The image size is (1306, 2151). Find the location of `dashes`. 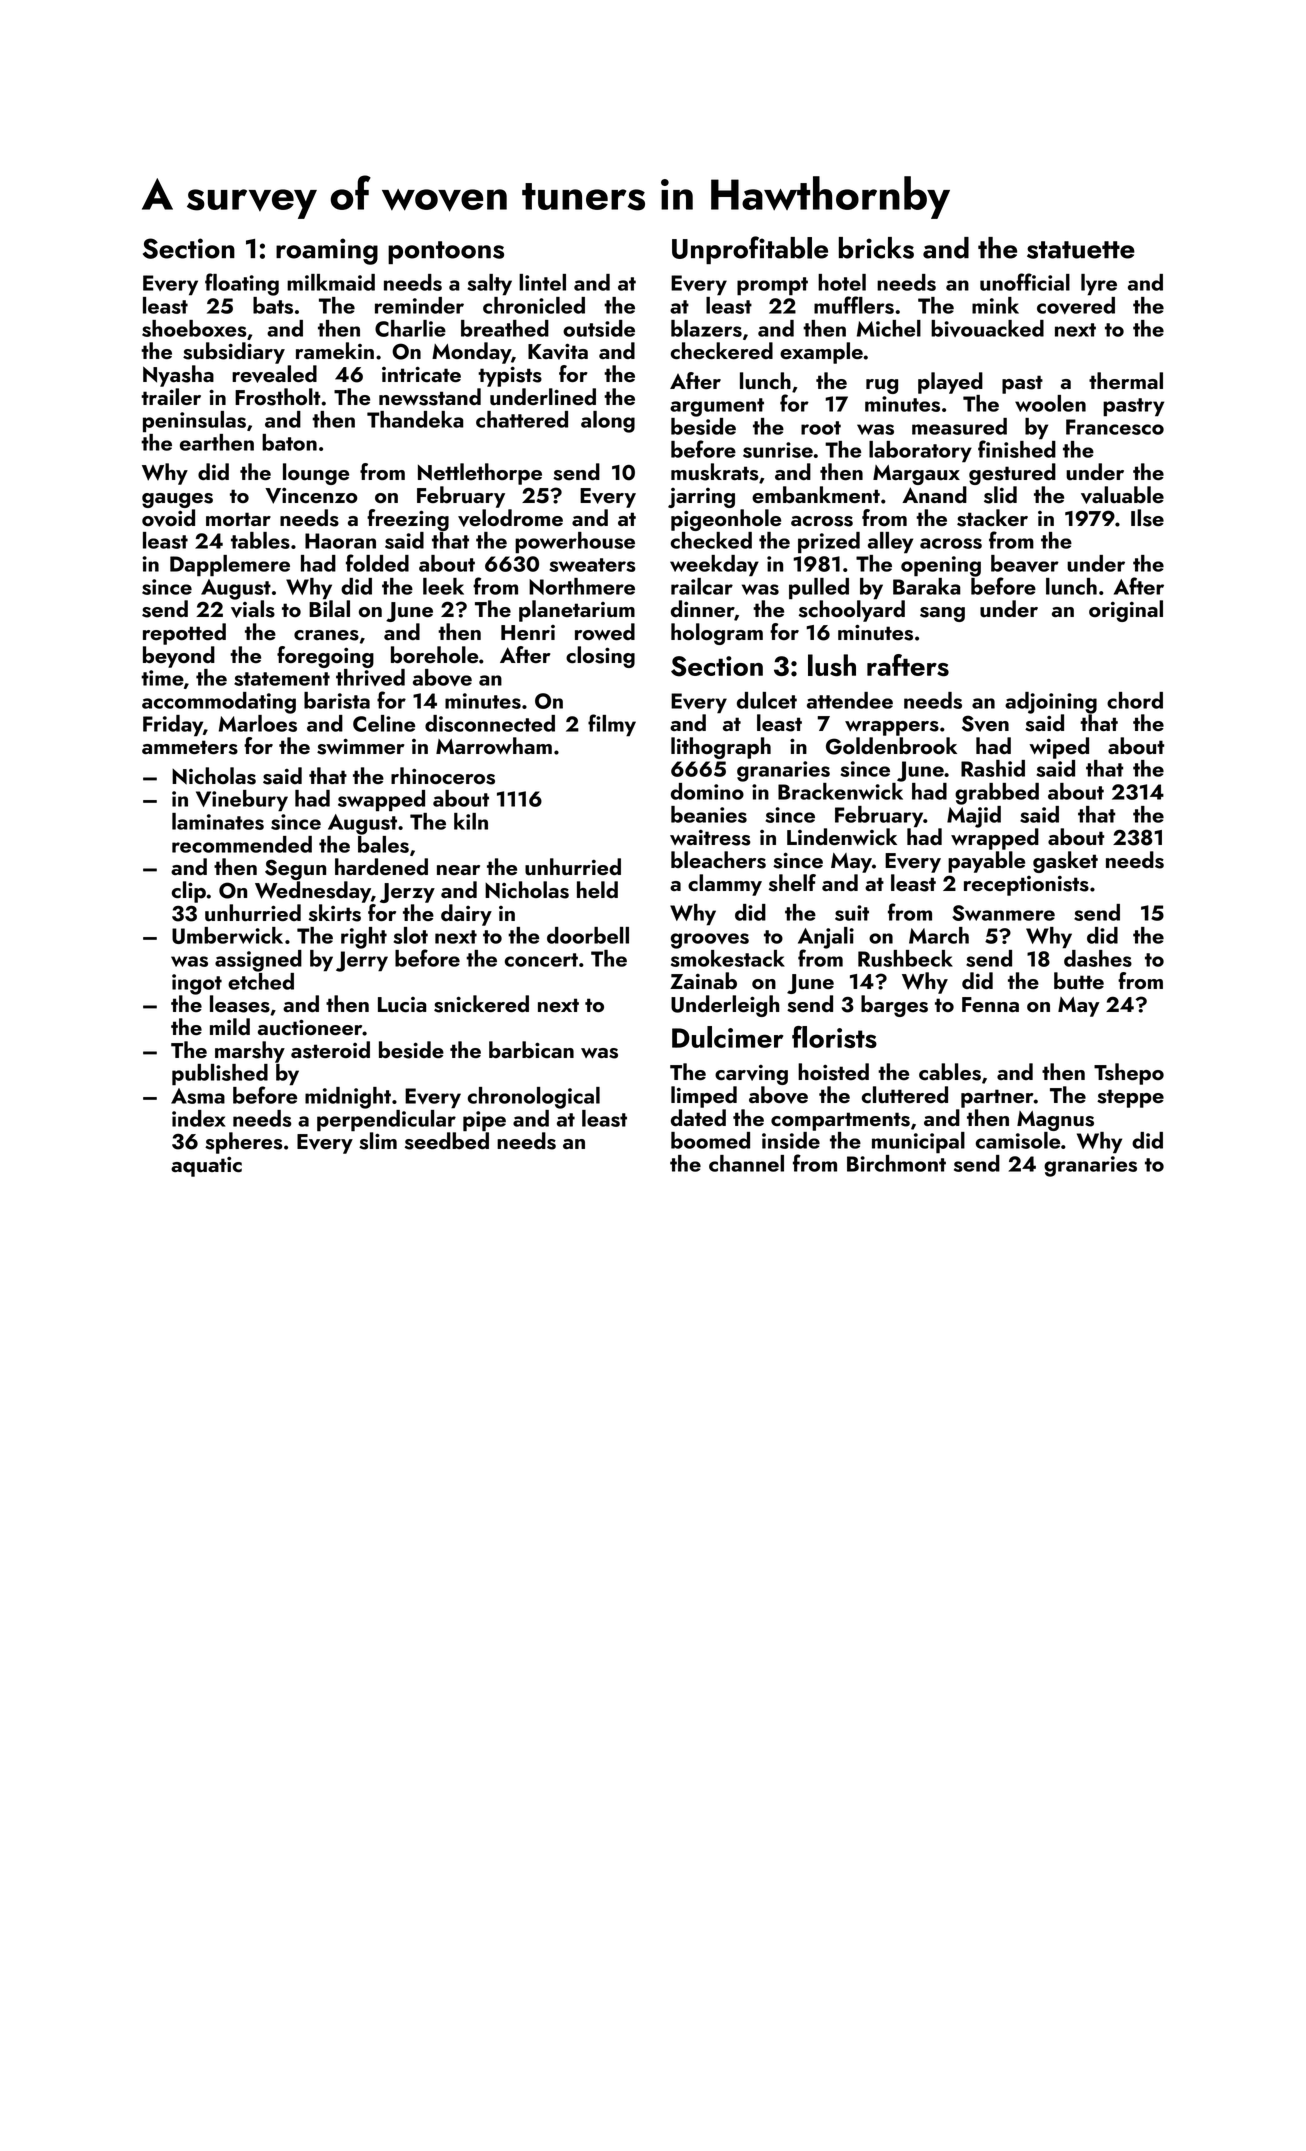

dashes is located at coordinates (1098, 958).
